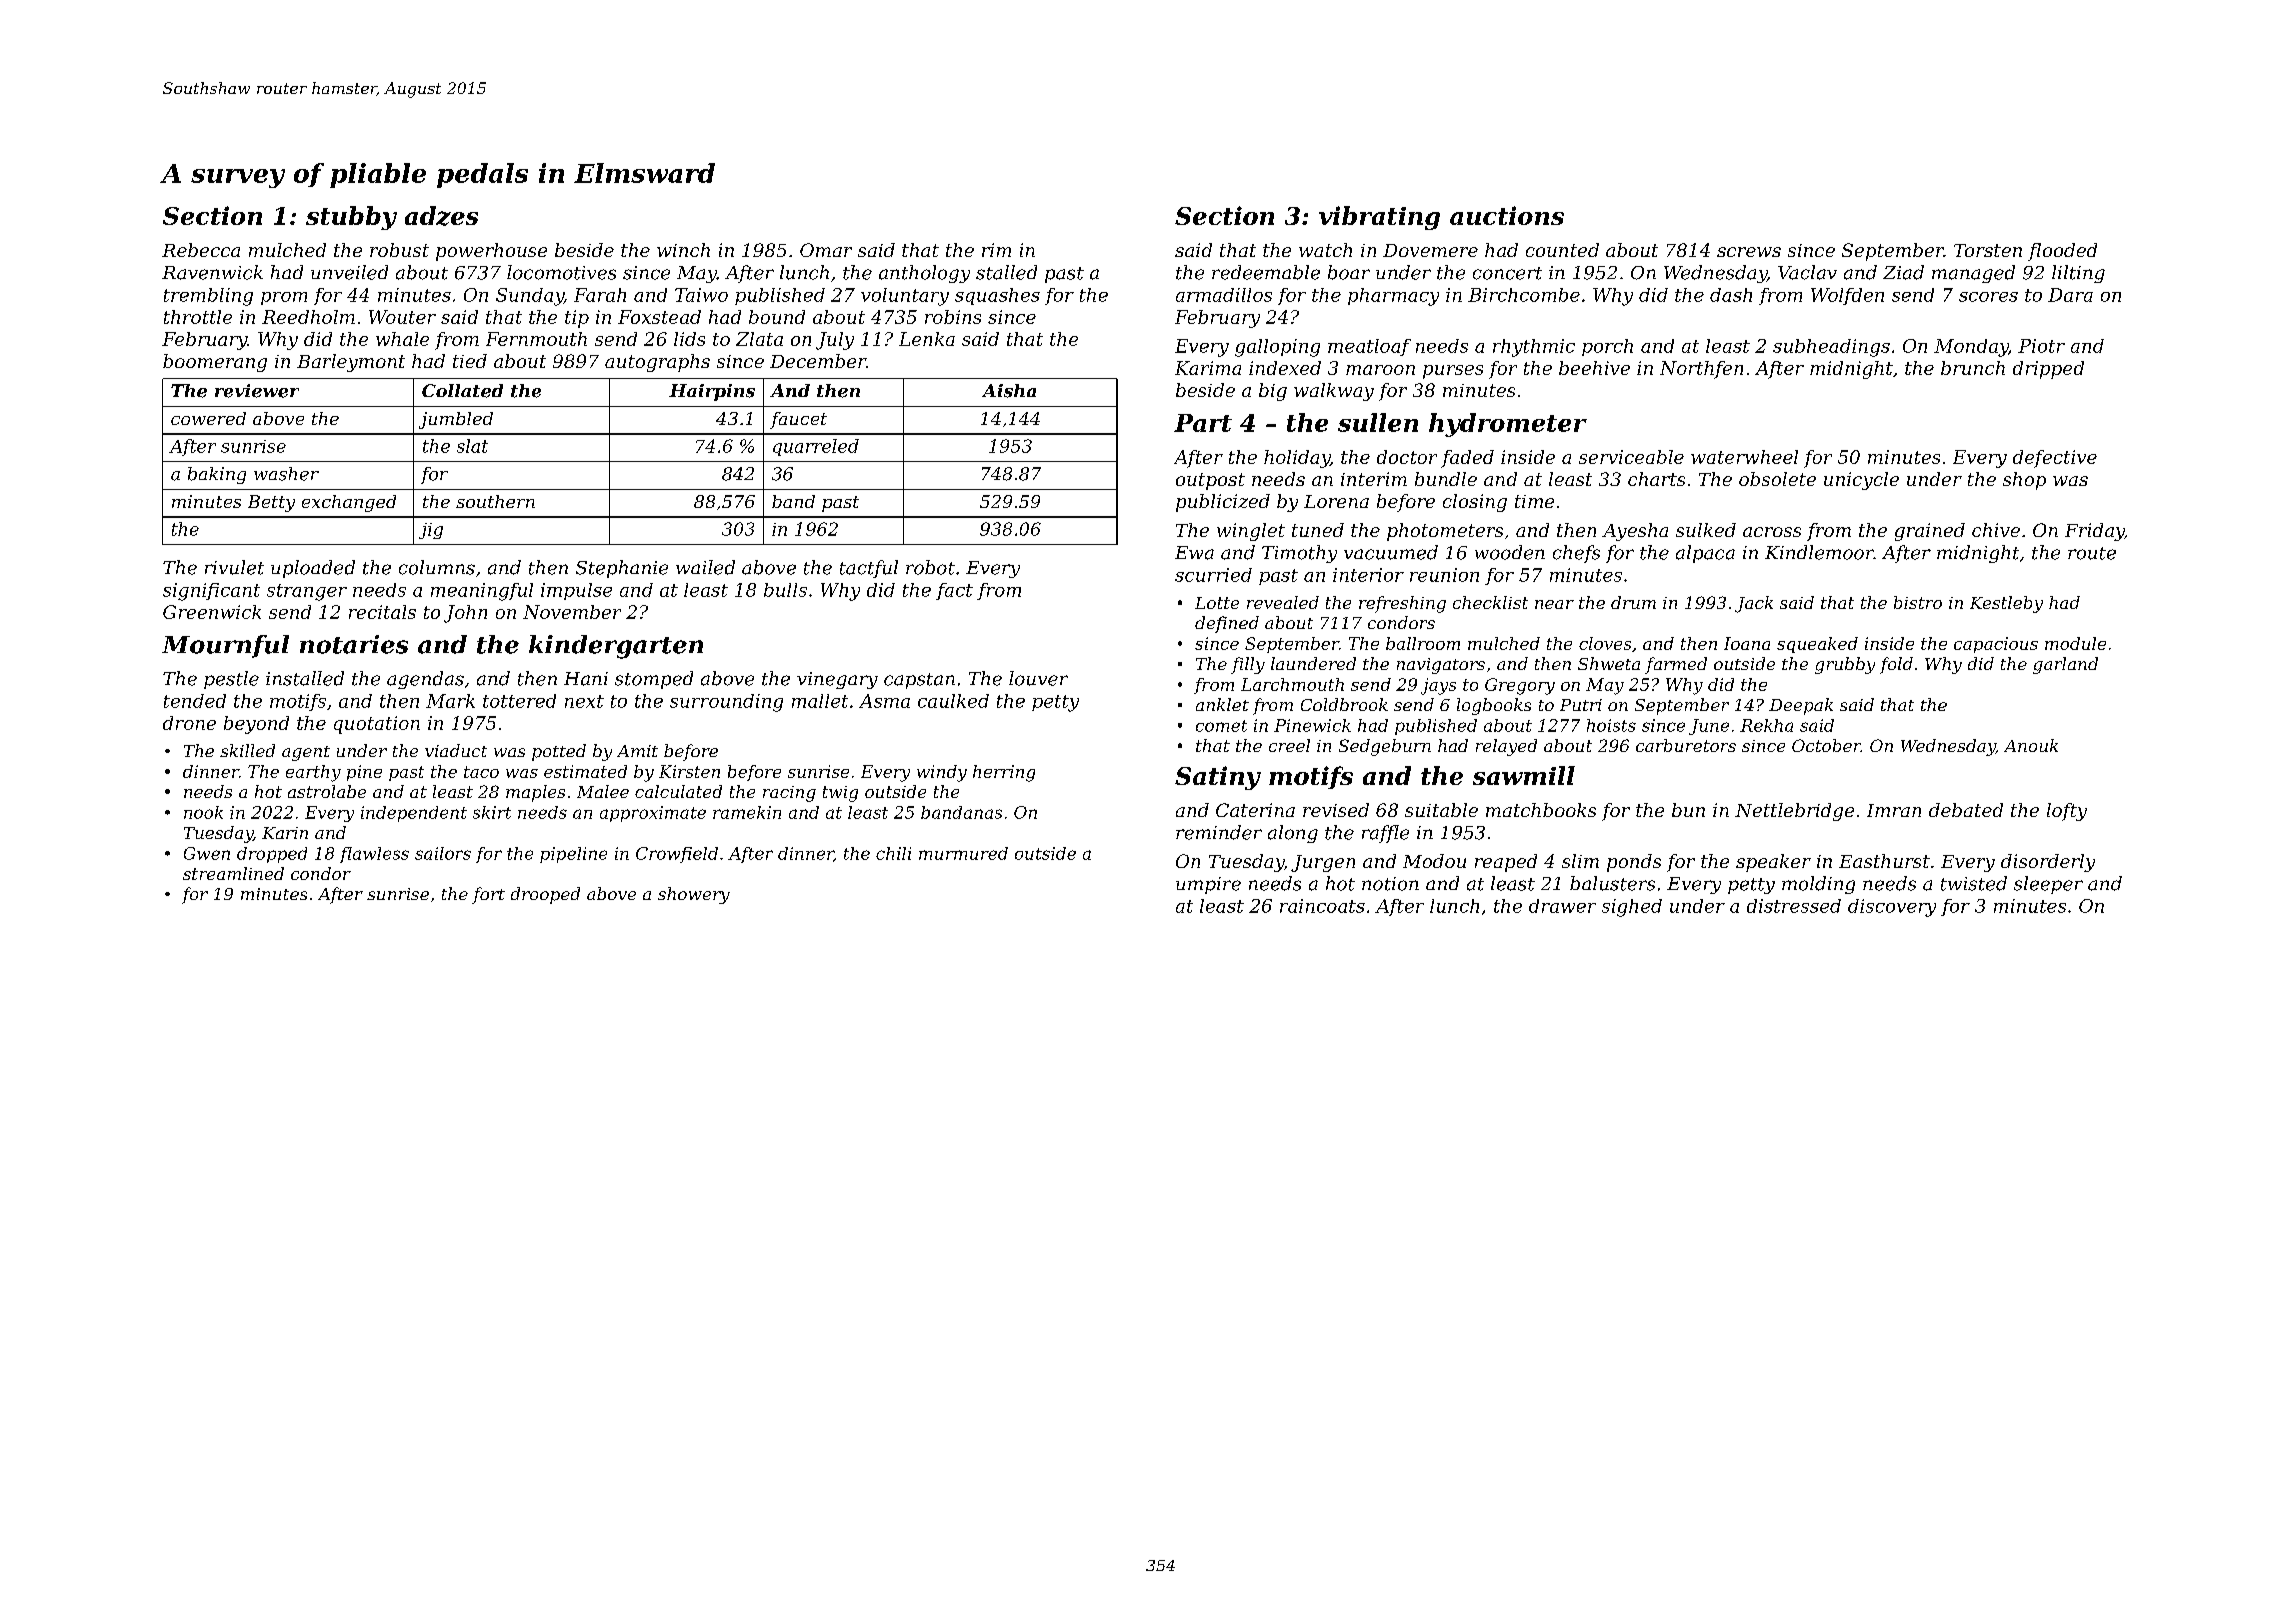 The width and height of the screenshot is (2292, 1620). What do you see at coordinates (1918, 602) in the screenshot?
I see `bistro` at bounding box center [1918, 602].
